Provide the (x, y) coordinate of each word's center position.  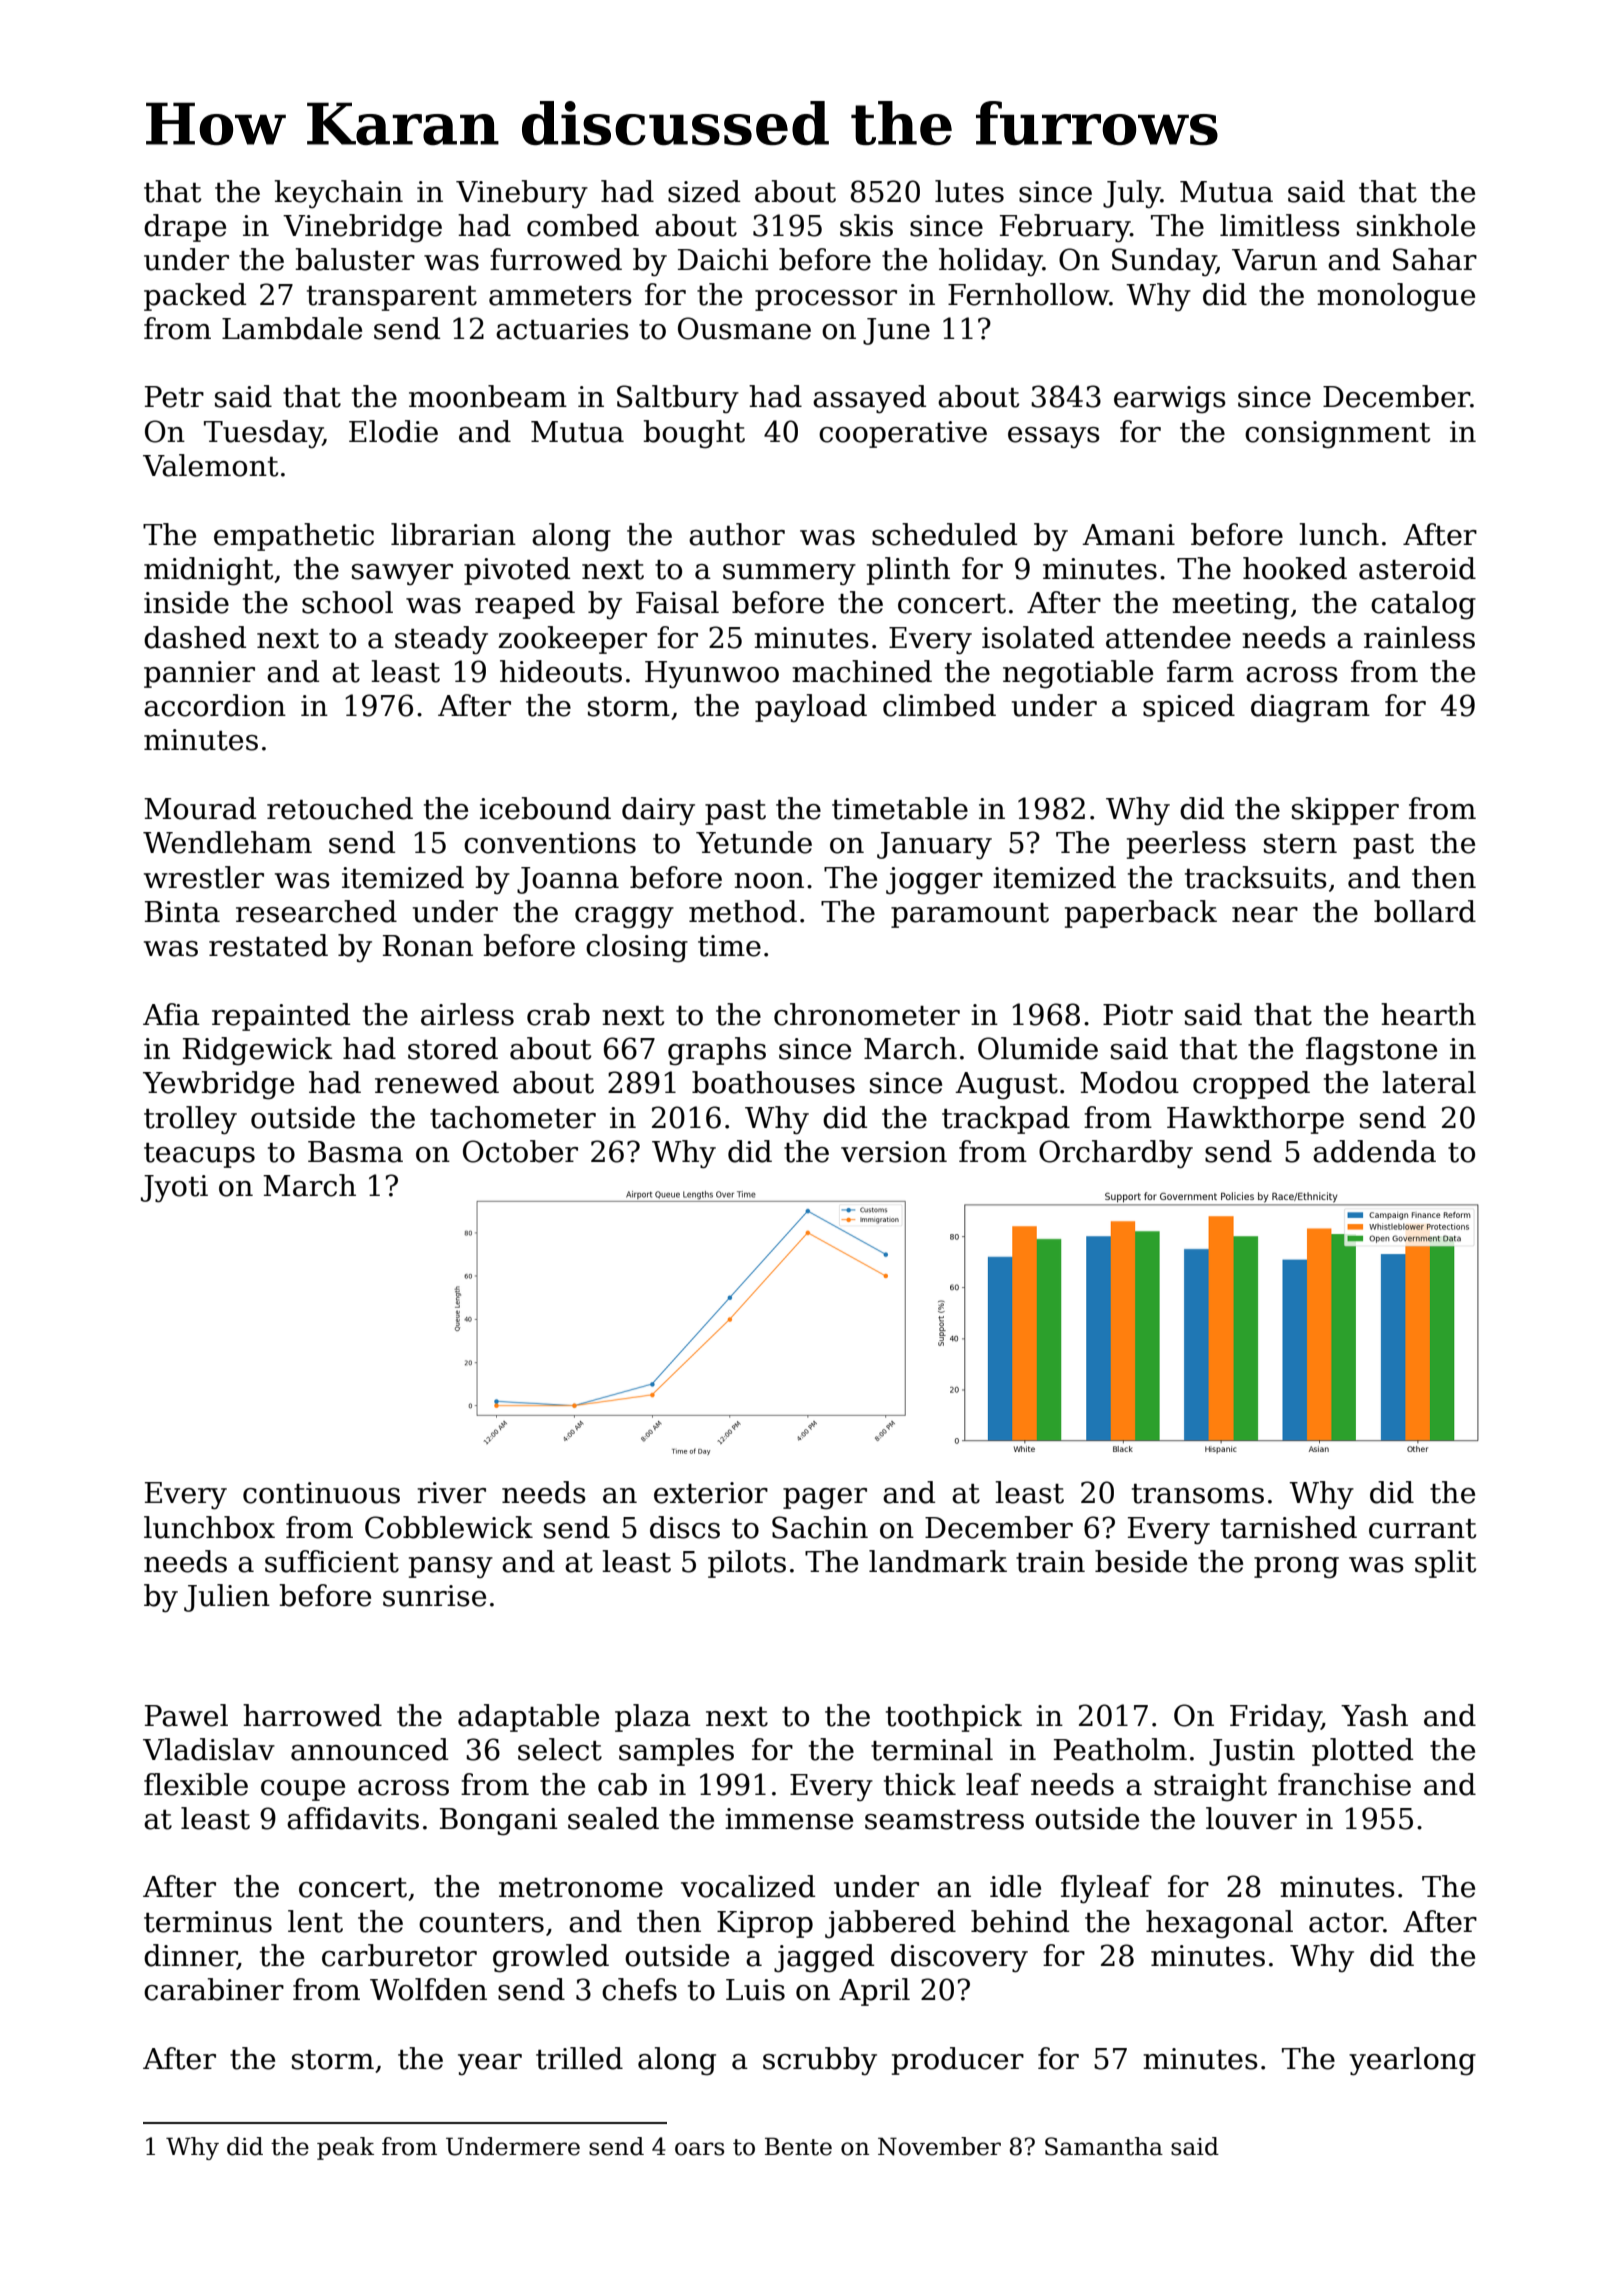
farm (1200, 671)
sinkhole (1416, 225)
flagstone (1371, 1051)
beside (1141, 1561)
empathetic (294, 537)
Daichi (723, 259)
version (894, 1152)
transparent (392, 298)
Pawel (186, 1715)
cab (622, 1784)
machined (862, 671)
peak (345, 2148)
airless (467, 1014)
